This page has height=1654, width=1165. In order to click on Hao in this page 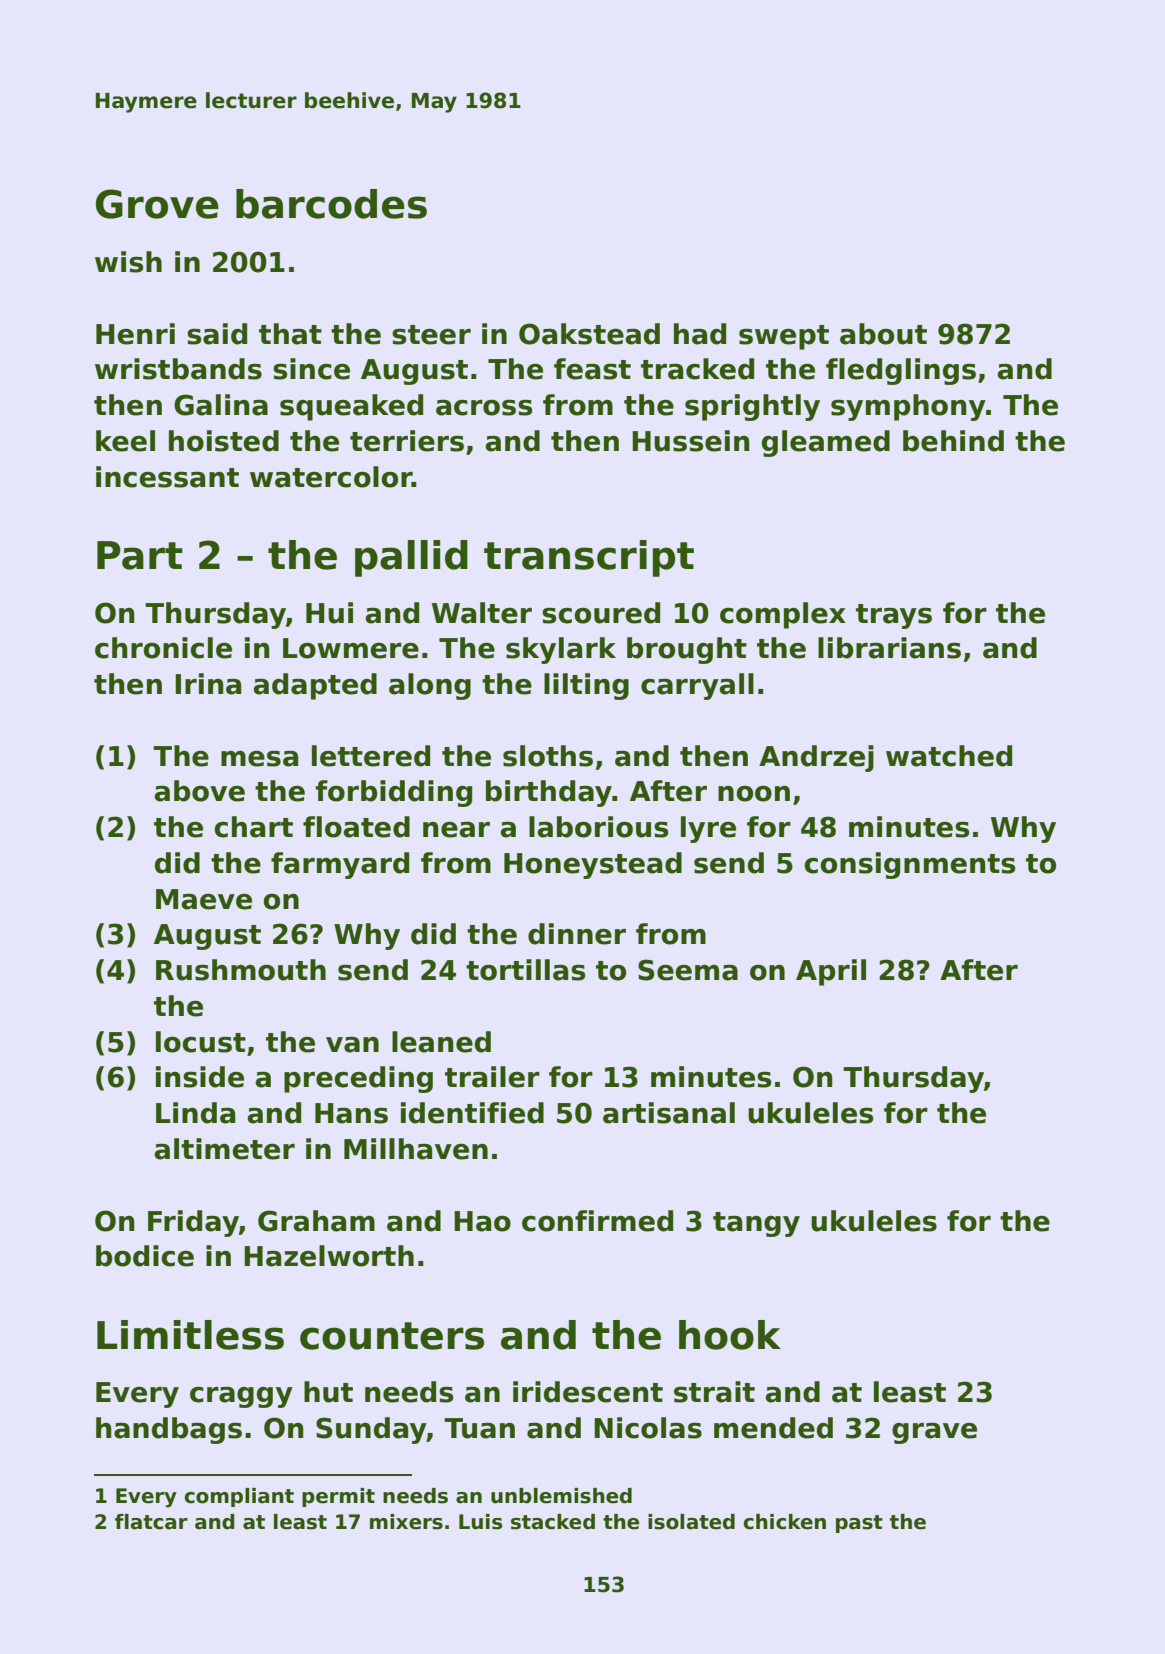, I will do `click(482, 1221)`.
